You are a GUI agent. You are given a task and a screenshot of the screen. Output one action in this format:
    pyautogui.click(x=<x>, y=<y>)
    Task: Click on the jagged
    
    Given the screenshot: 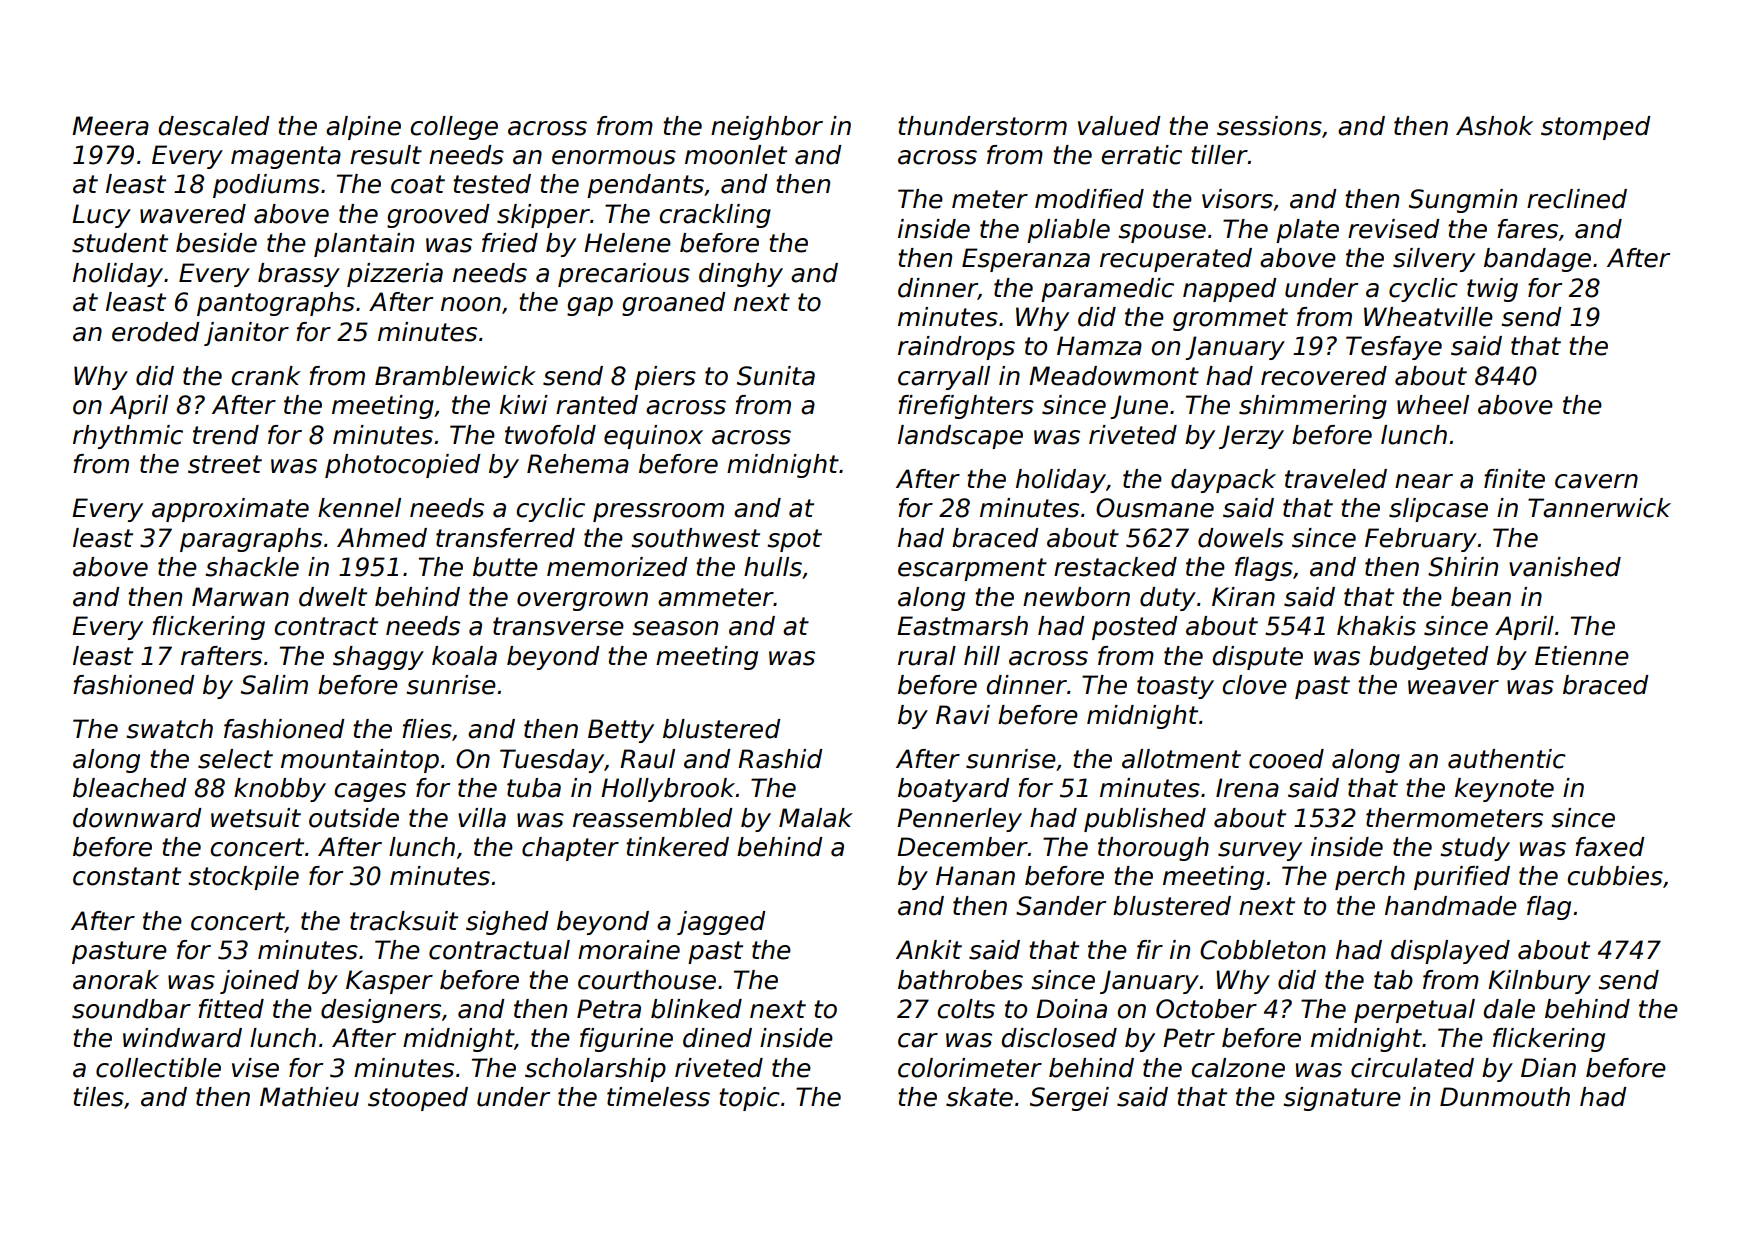 What is the action you would take?
    pyautogui.click(x=721, y=923)
